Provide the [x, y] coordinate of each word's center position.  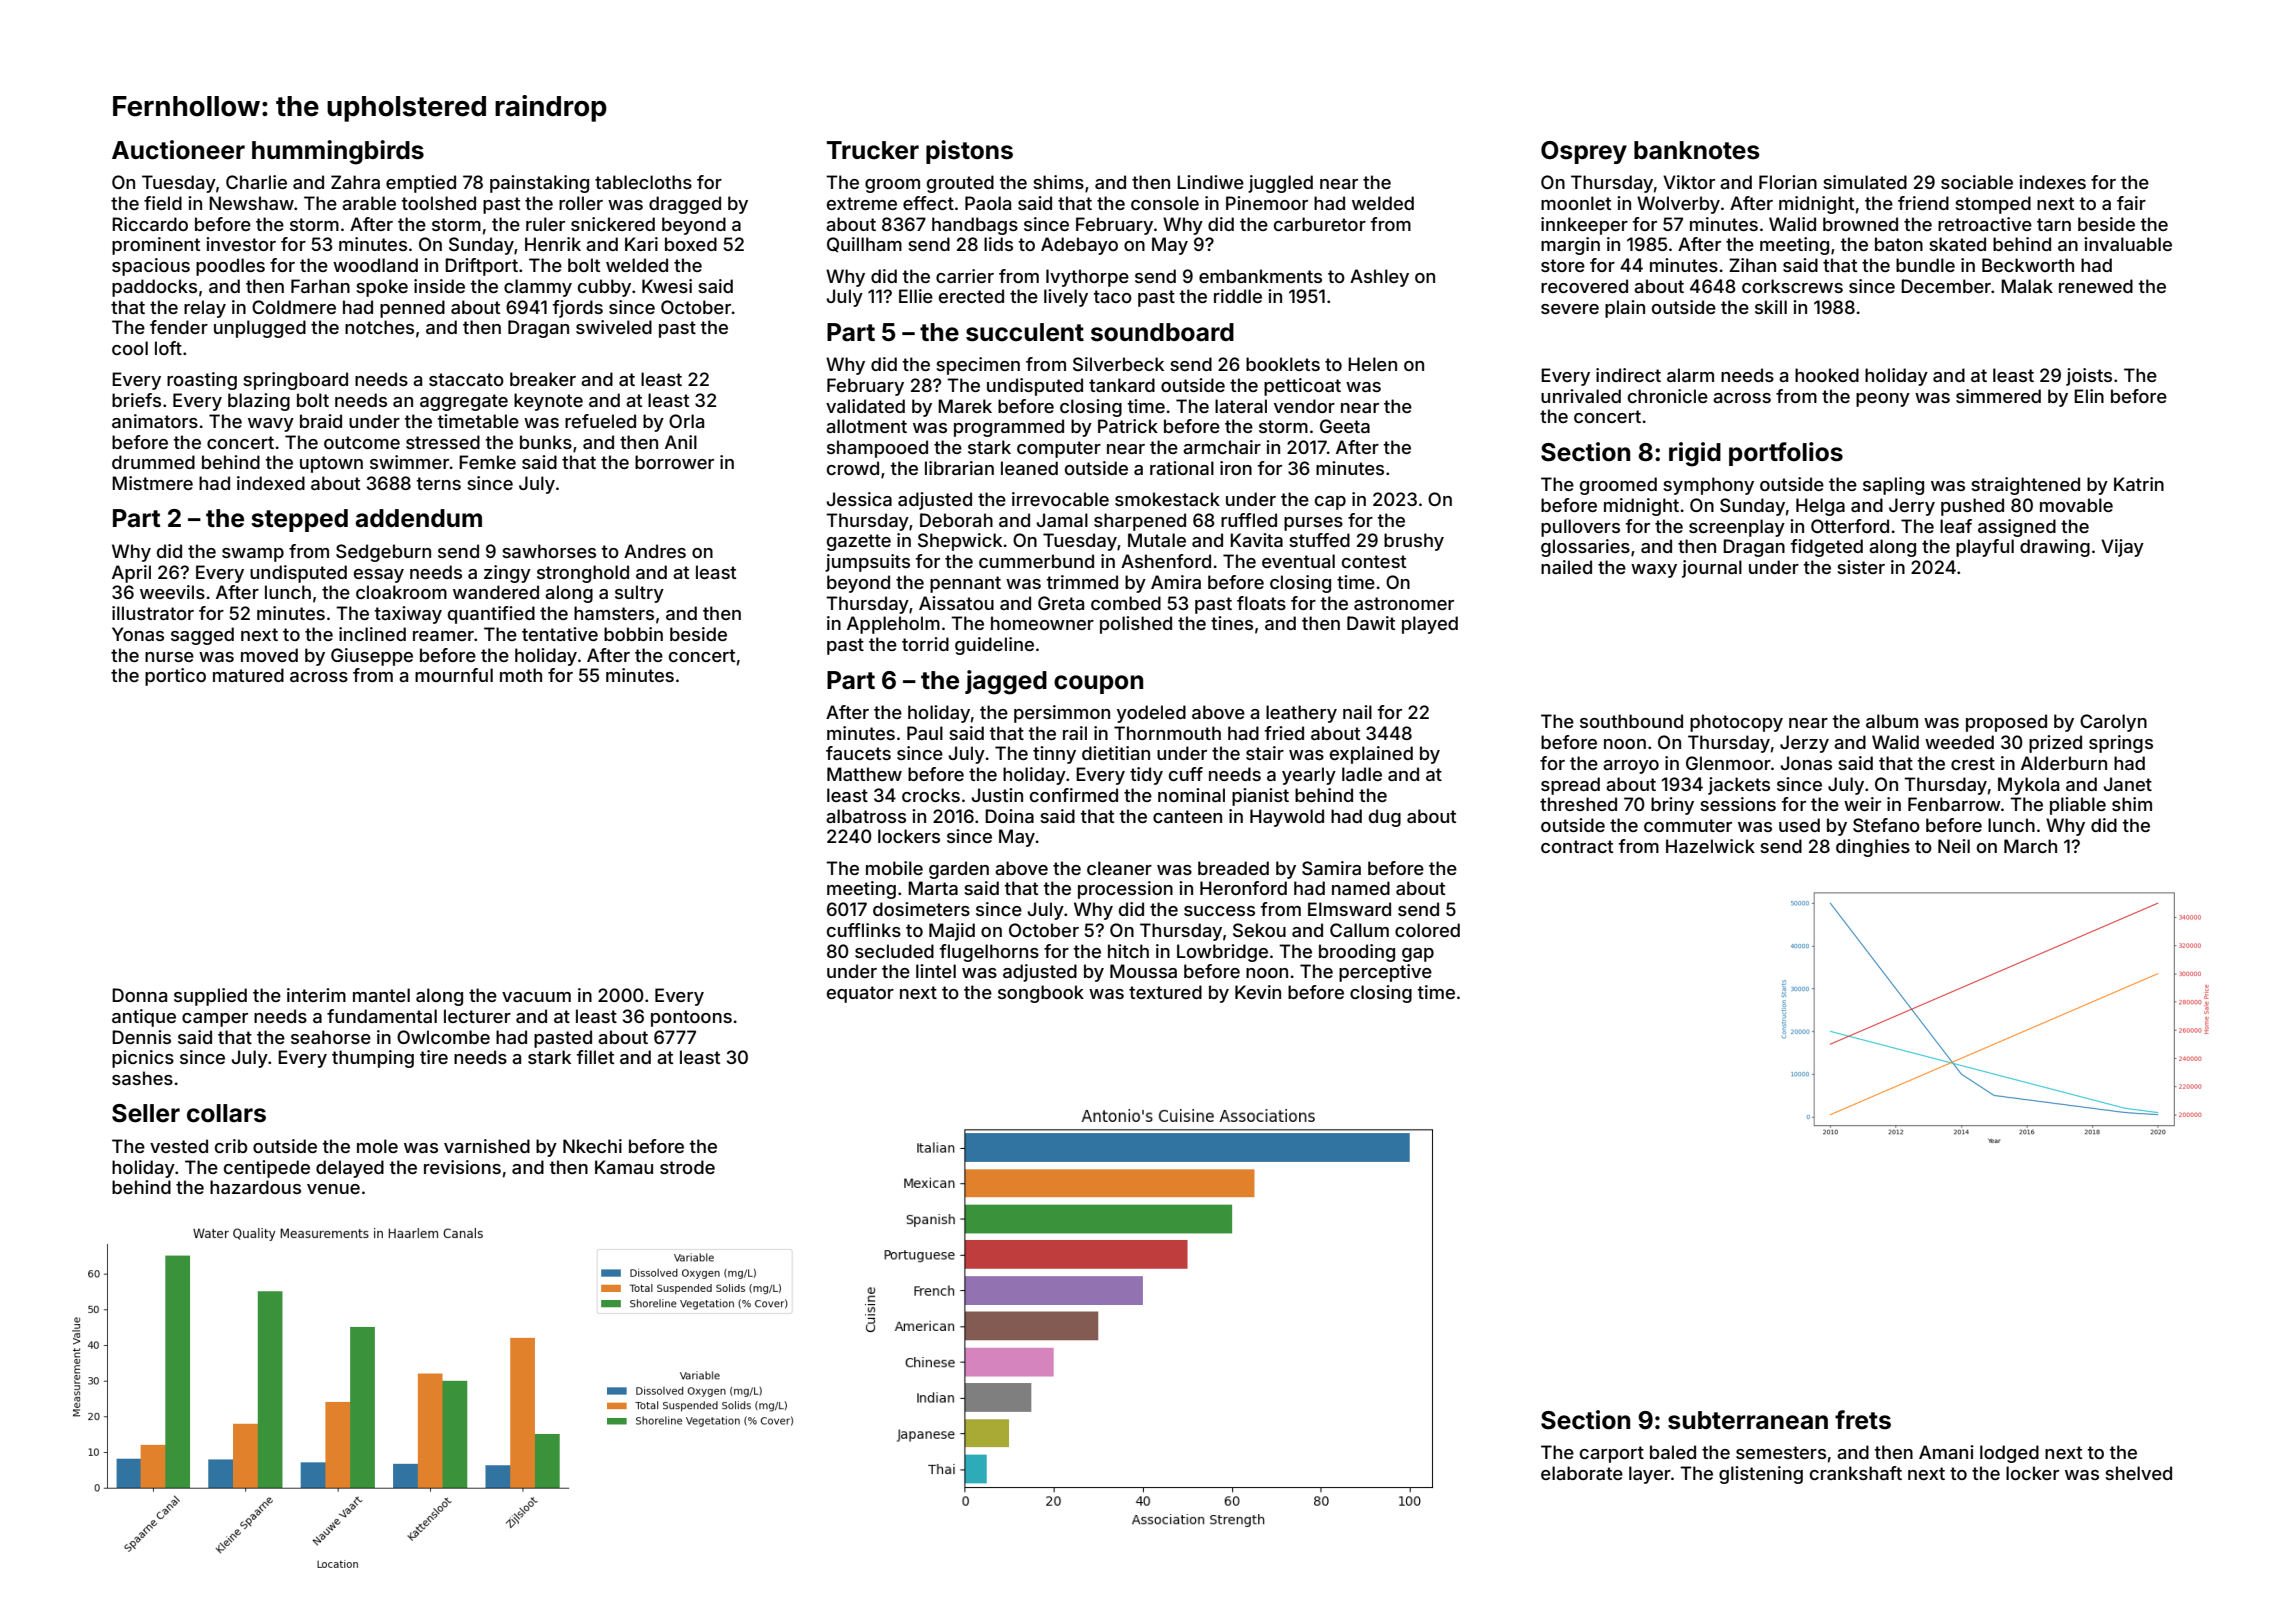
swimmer [409, 462]
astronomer [1404, 603]
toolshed [438, 203]
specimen [978, 366]
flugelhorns [989, 953]
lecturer [477, 1016]
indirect [1628, 375]
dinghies [1873, 848]
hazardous [255, 1187]
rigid [1695, 454]
